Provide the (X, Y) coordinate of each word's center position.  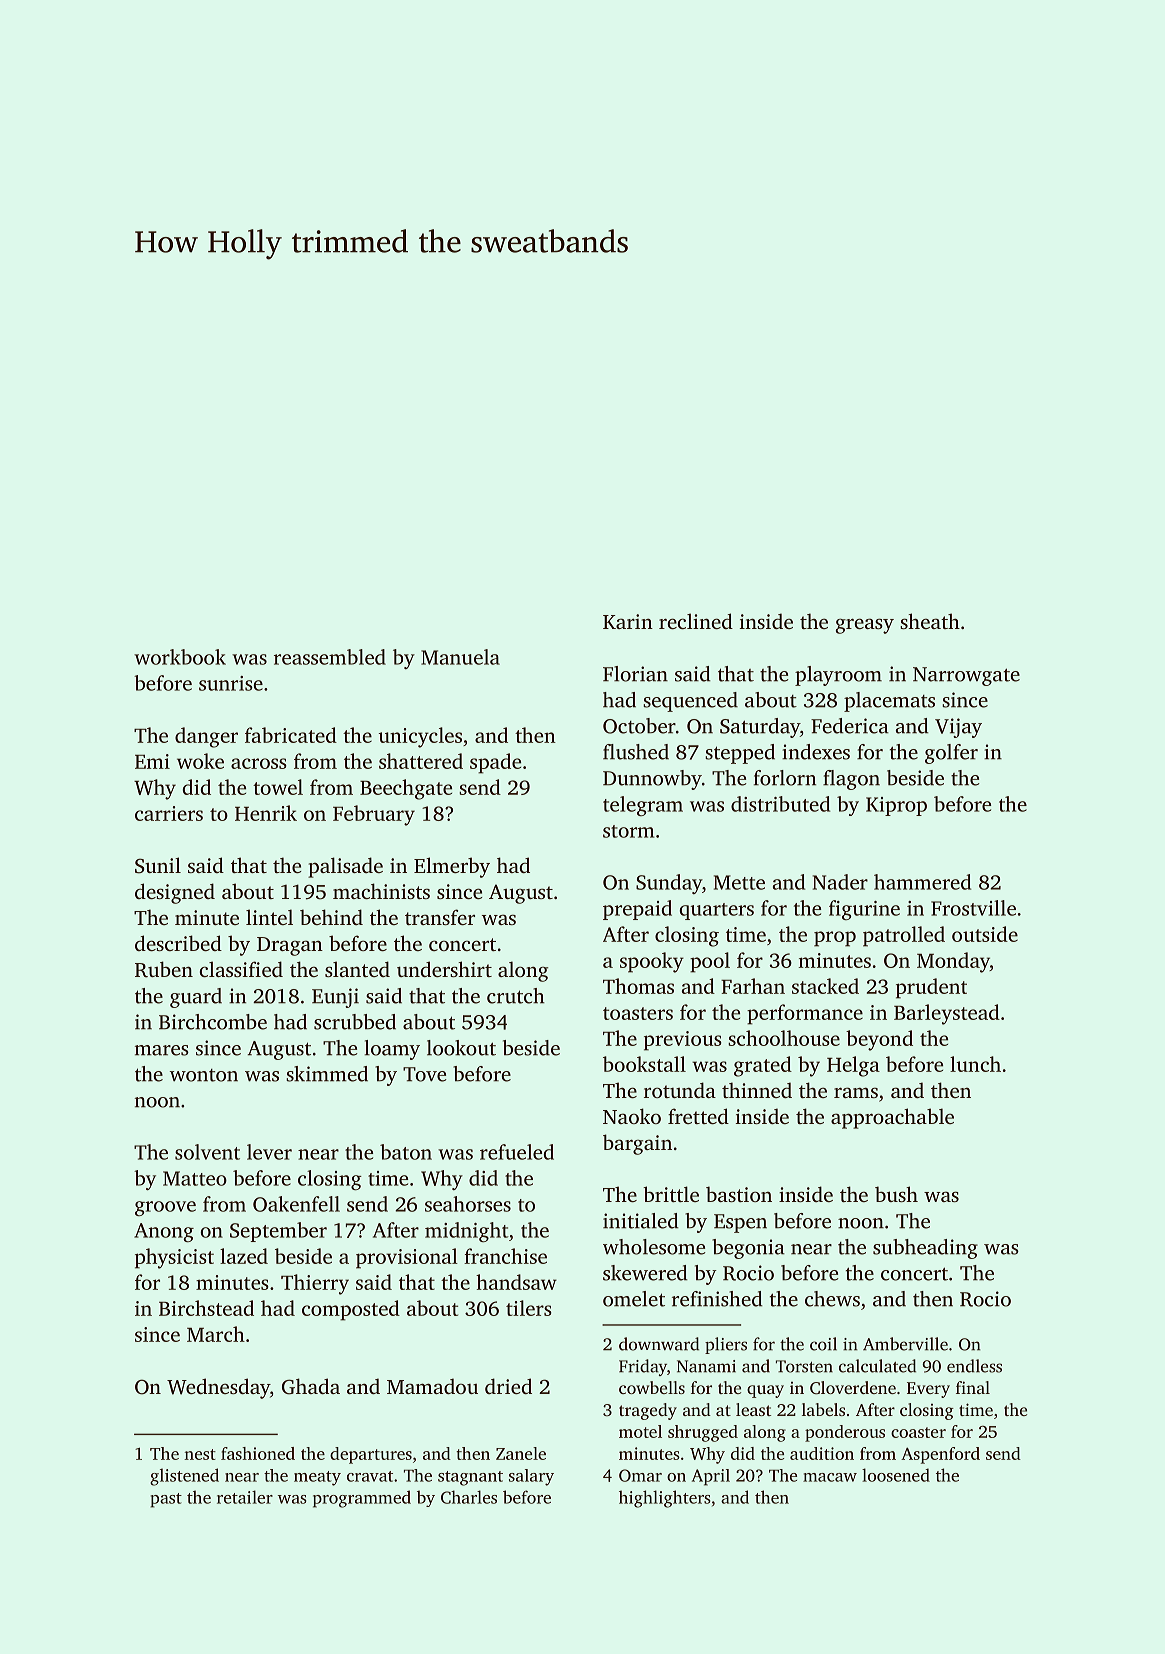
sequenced (690, 702)
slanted (357, 969)
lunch (975, 1064)
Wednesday (218, 1388)
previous (683, 1041)
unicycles (420, 737)
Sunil (158, 865)
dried (508, 1386)
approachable (892, 1118)
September (278, 1232)
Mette (739, 882)
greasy (865, 626)
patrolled (904, 936)
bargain (637, 1144)
